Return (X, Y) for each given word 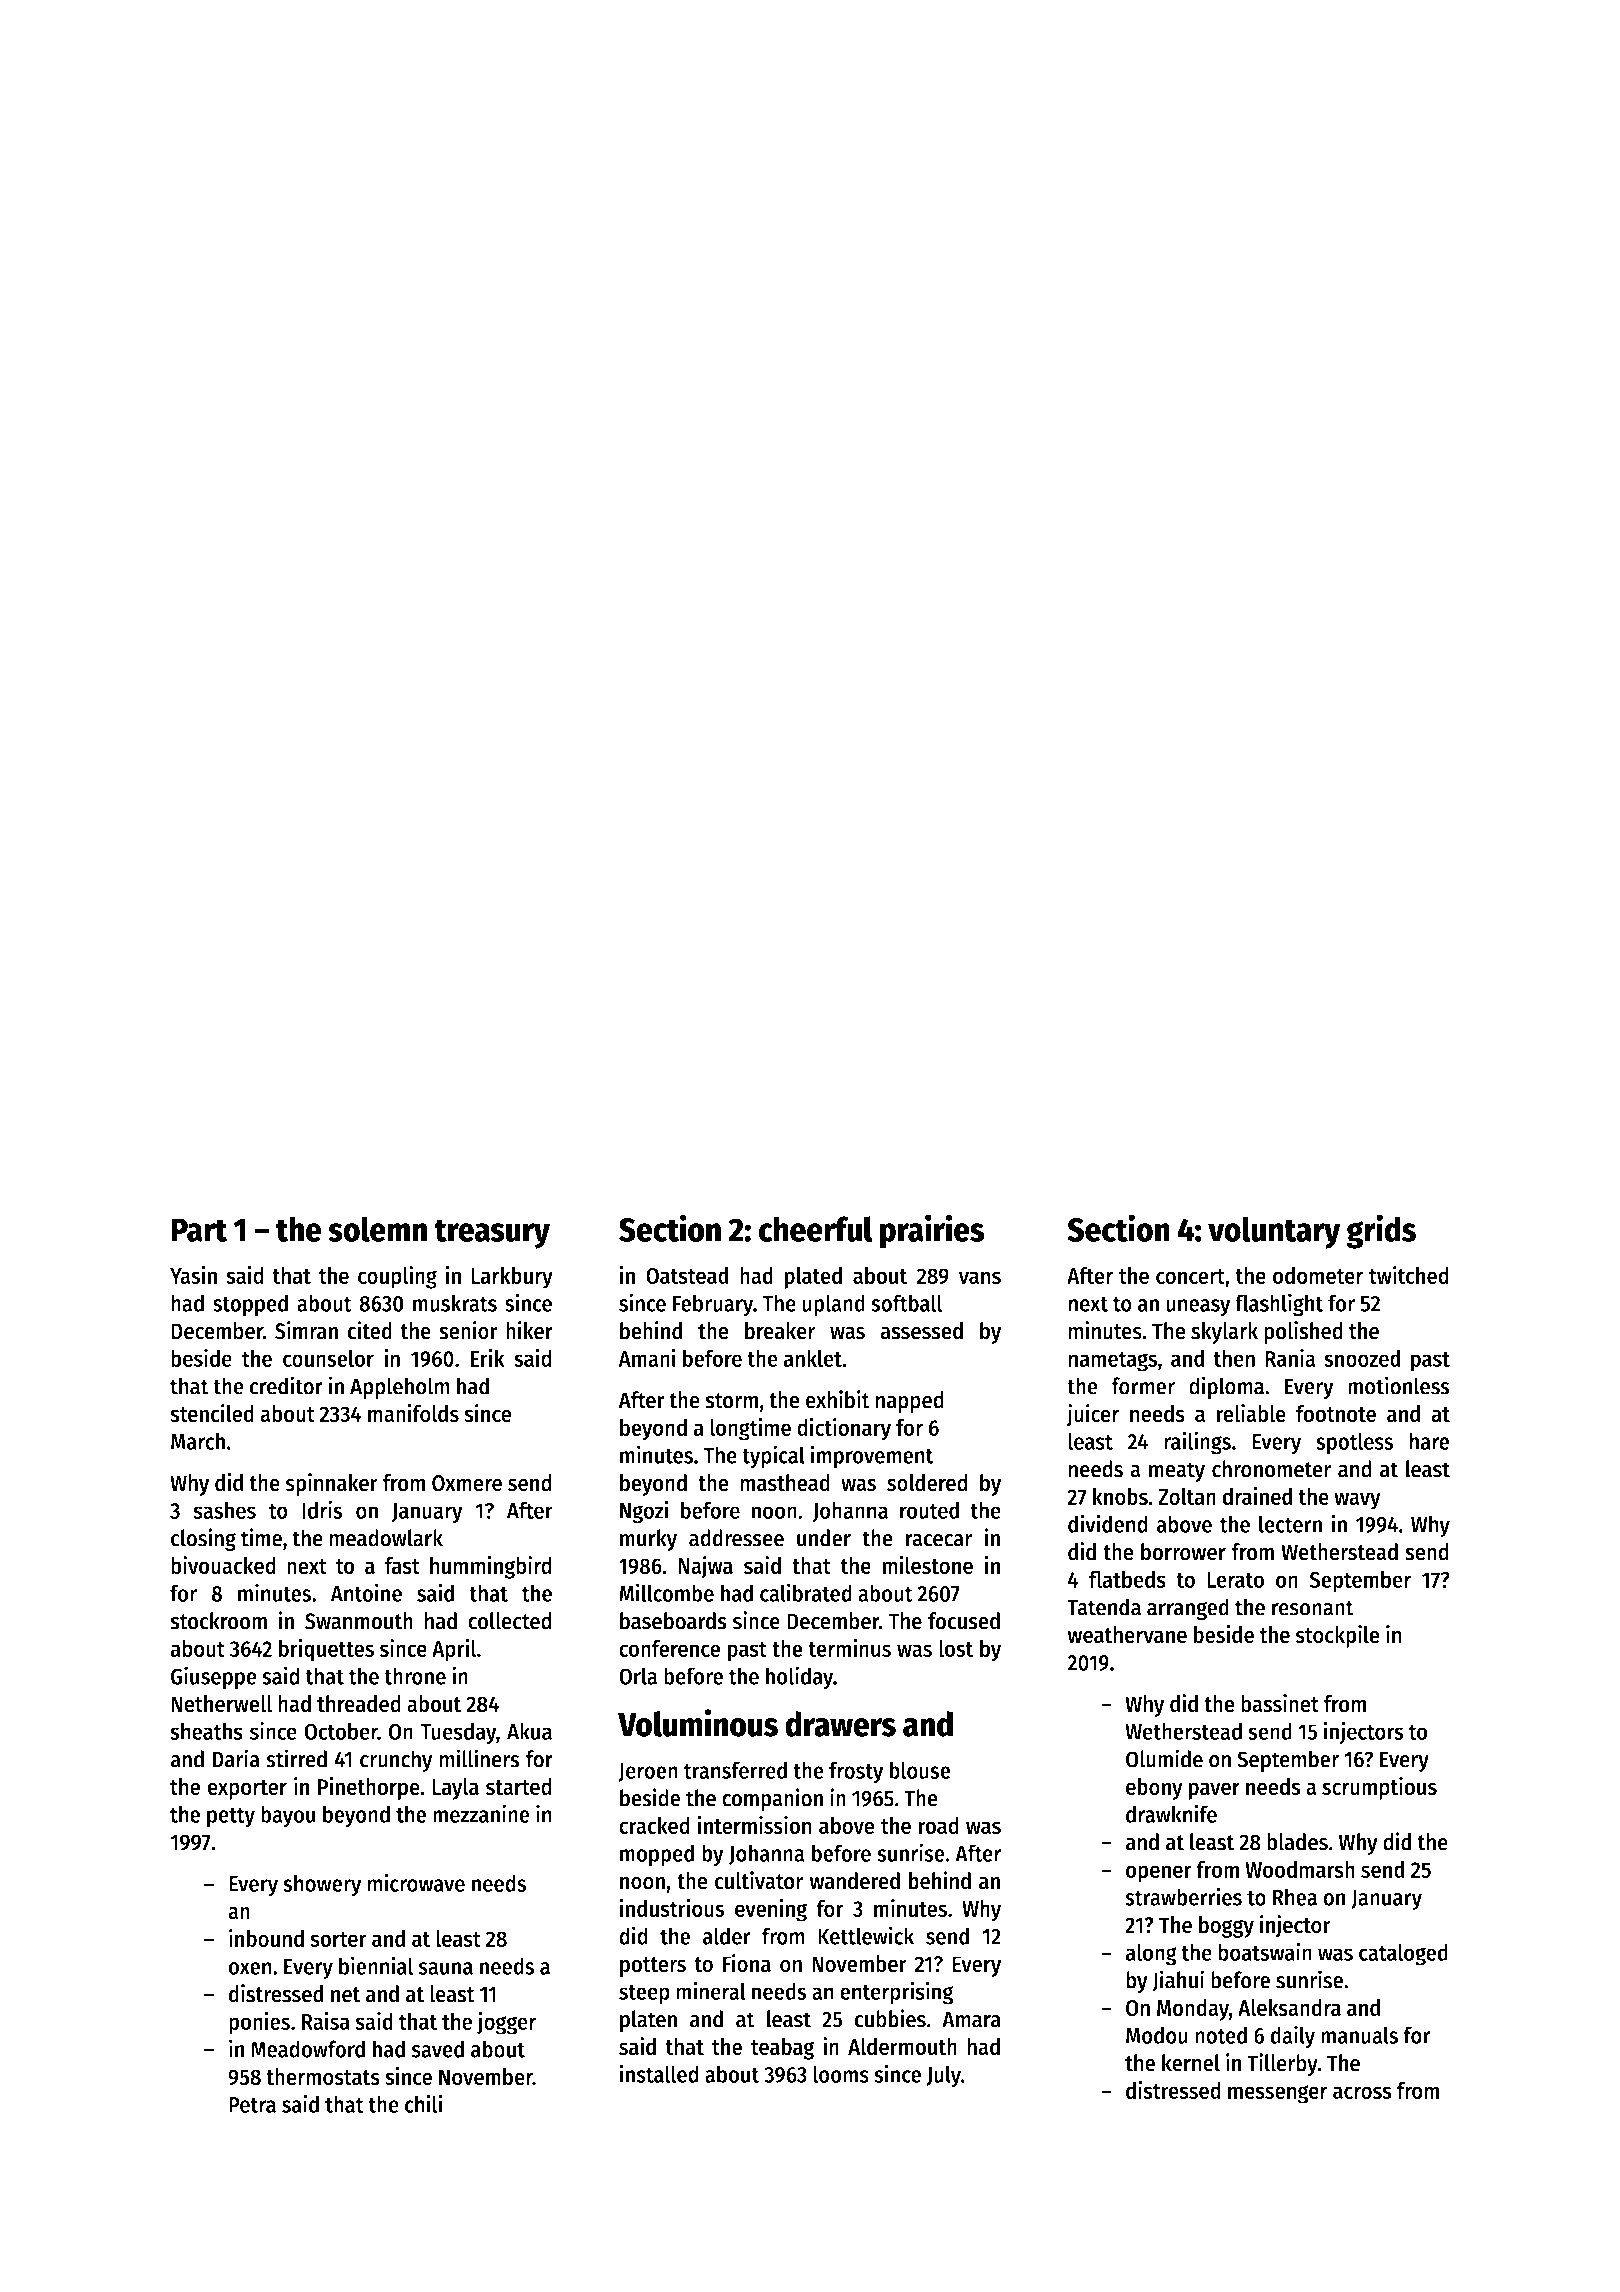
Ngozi (644, 1512)
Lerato (1235, 1580)
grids (1381, 1231)
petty (231, 1817)
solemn (377, 1229)
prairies (932, 1231)
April (454, 1650)
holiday (799, 1677)
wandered (855, 1881)
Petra (252, 2105)
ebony (1154, 1789)
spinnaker (331, 1484)
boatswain (1265, 1952)
